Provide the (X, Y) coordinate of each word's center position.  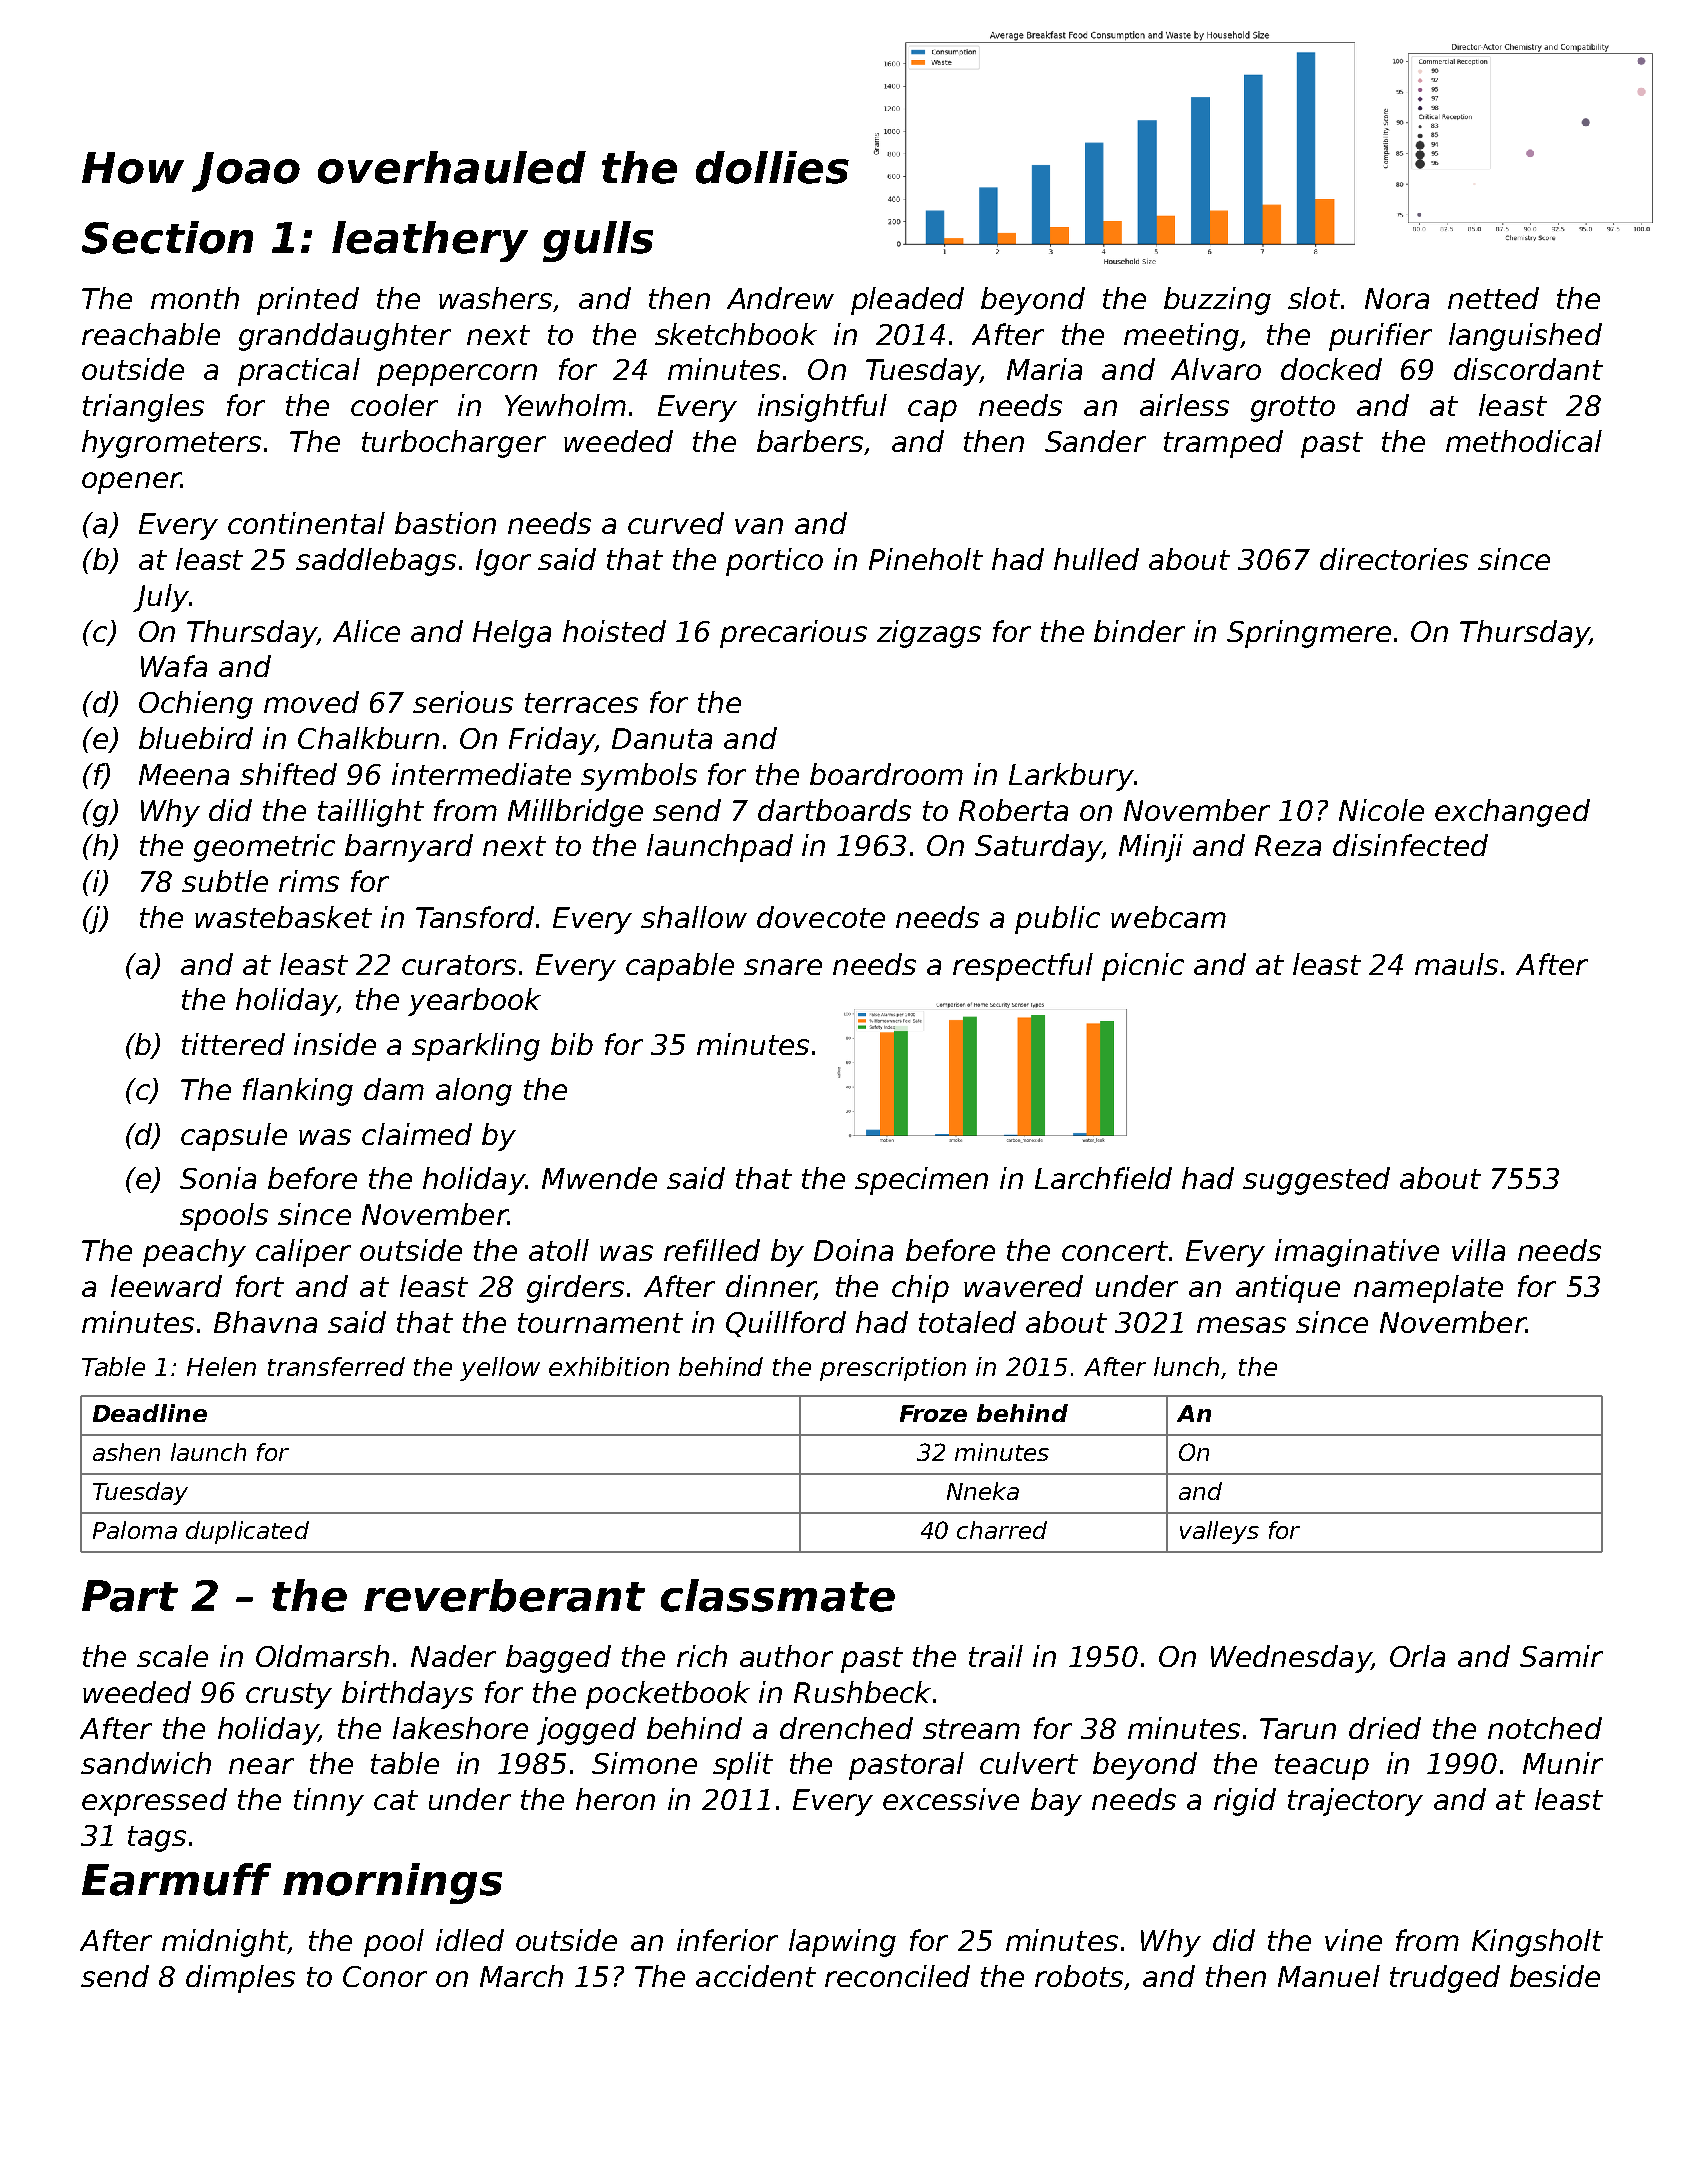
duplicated (247, 1532)
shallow (694, 917)
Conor (385, 1976)
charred (1002, 1530)
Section (167, 237)
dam (394, 1089)
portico (774, 562)
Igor (503, 562)
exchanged (1512, 813)
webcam (1168, 917)
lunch (1186, 1366)
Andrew (780, 298)
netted (1493, 298)
